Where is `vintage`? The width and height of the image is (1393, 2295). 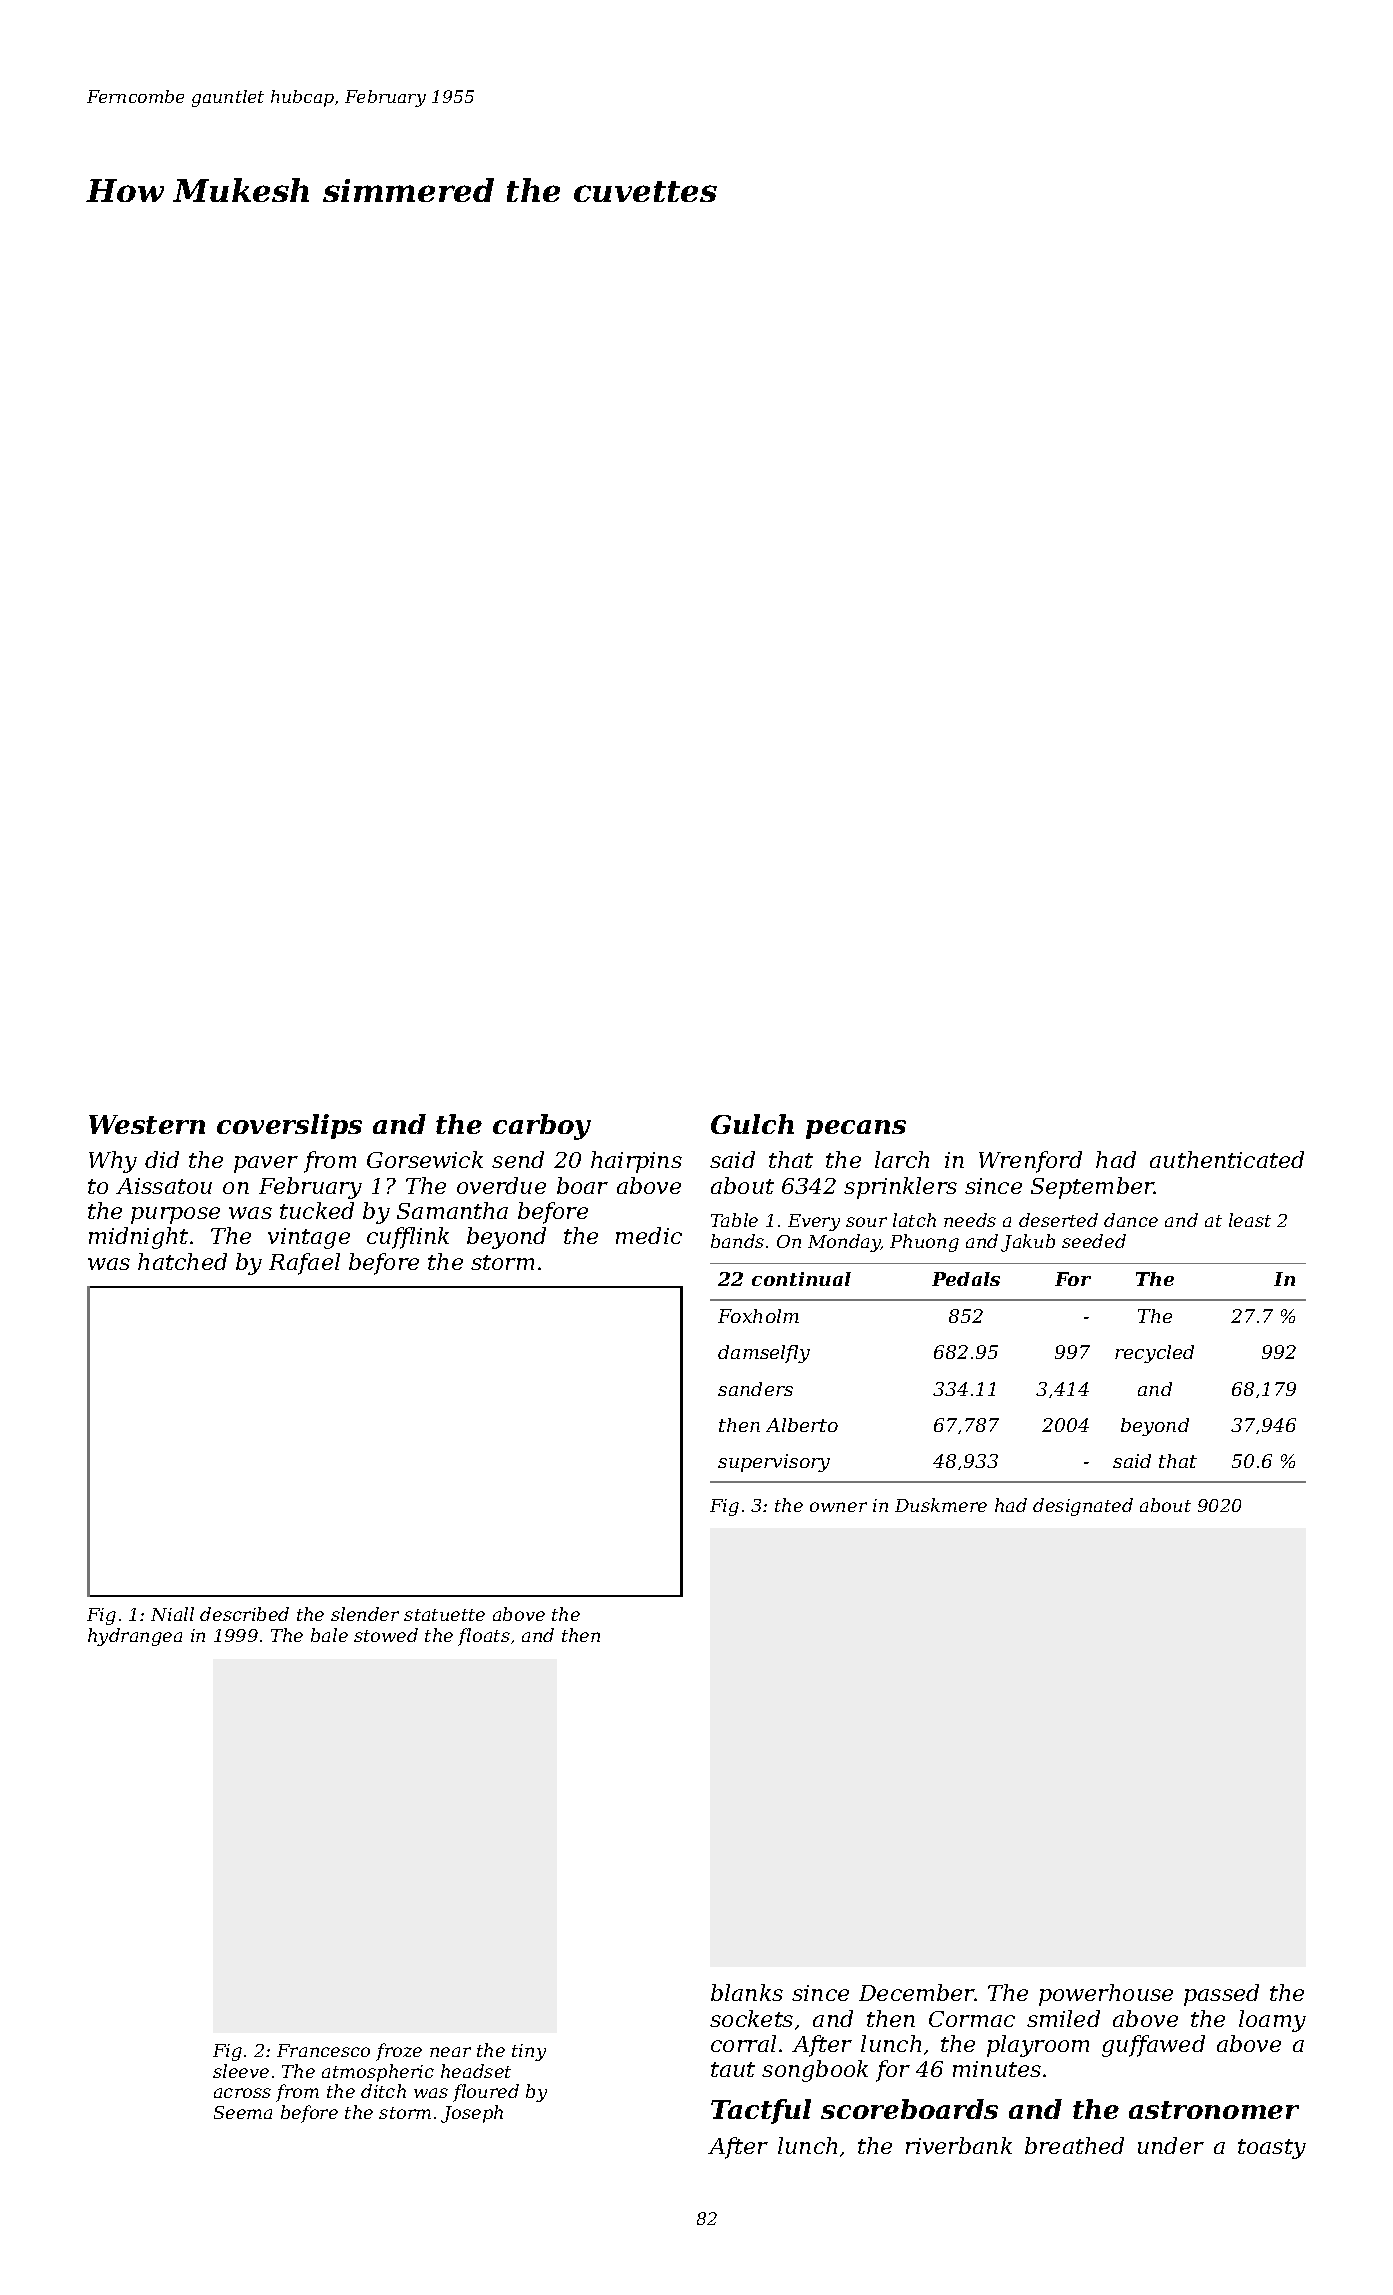 vintage is located at coordinates (309, 1238).
